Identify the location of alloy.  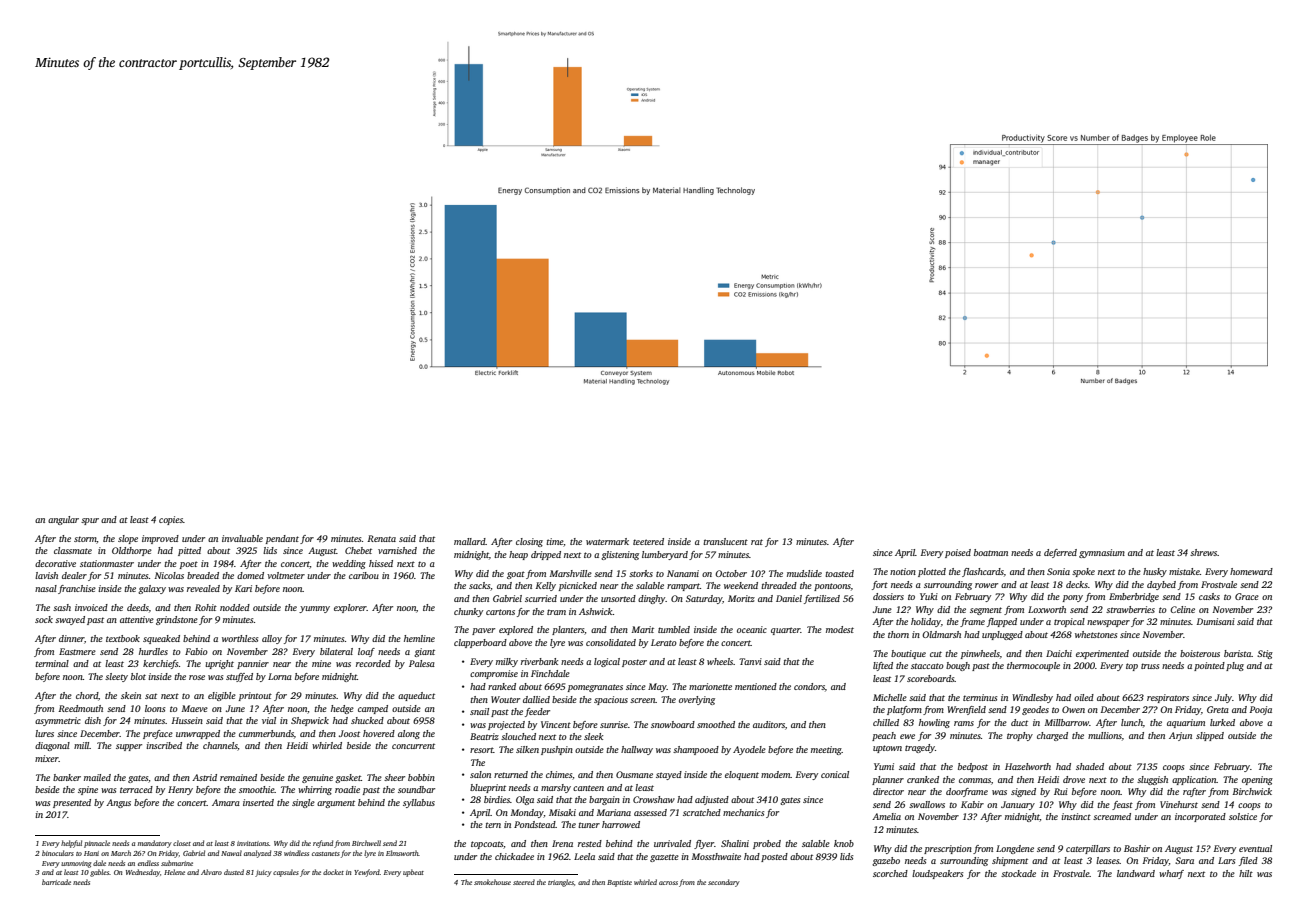
(272, 639).
